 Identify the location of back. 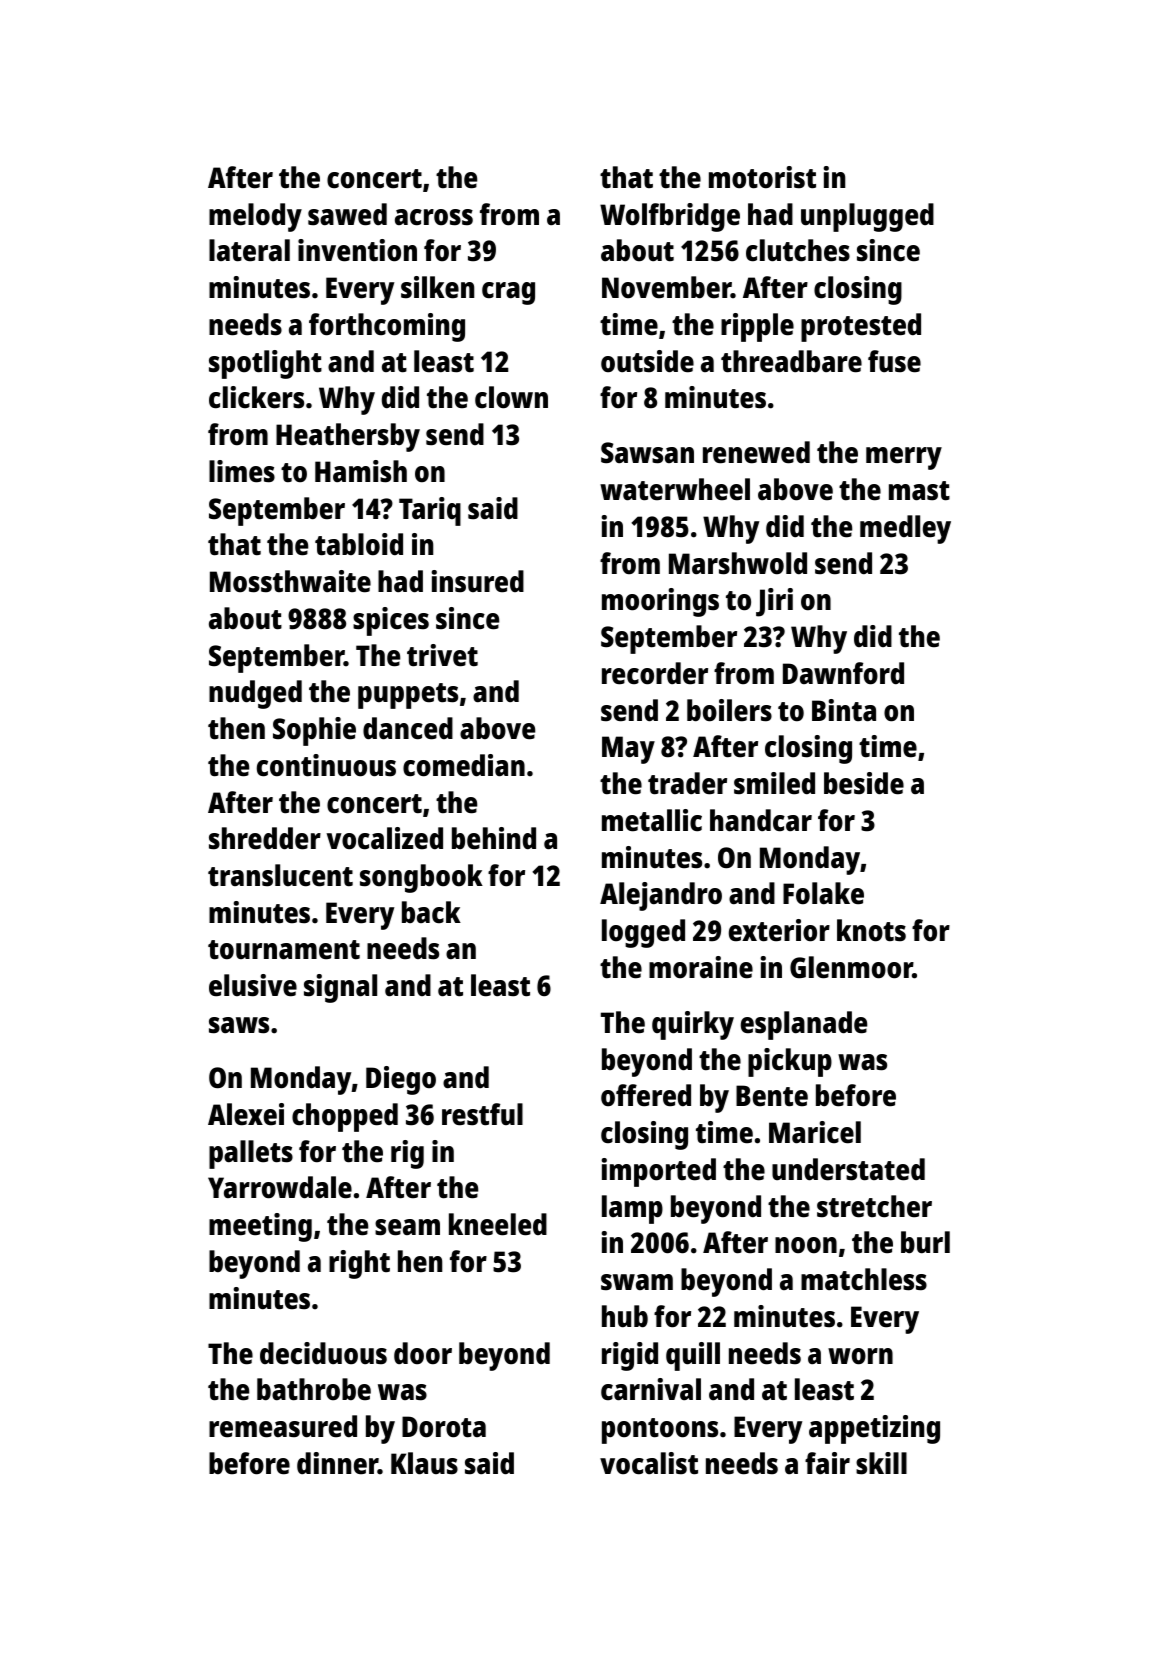
(431, 912).
